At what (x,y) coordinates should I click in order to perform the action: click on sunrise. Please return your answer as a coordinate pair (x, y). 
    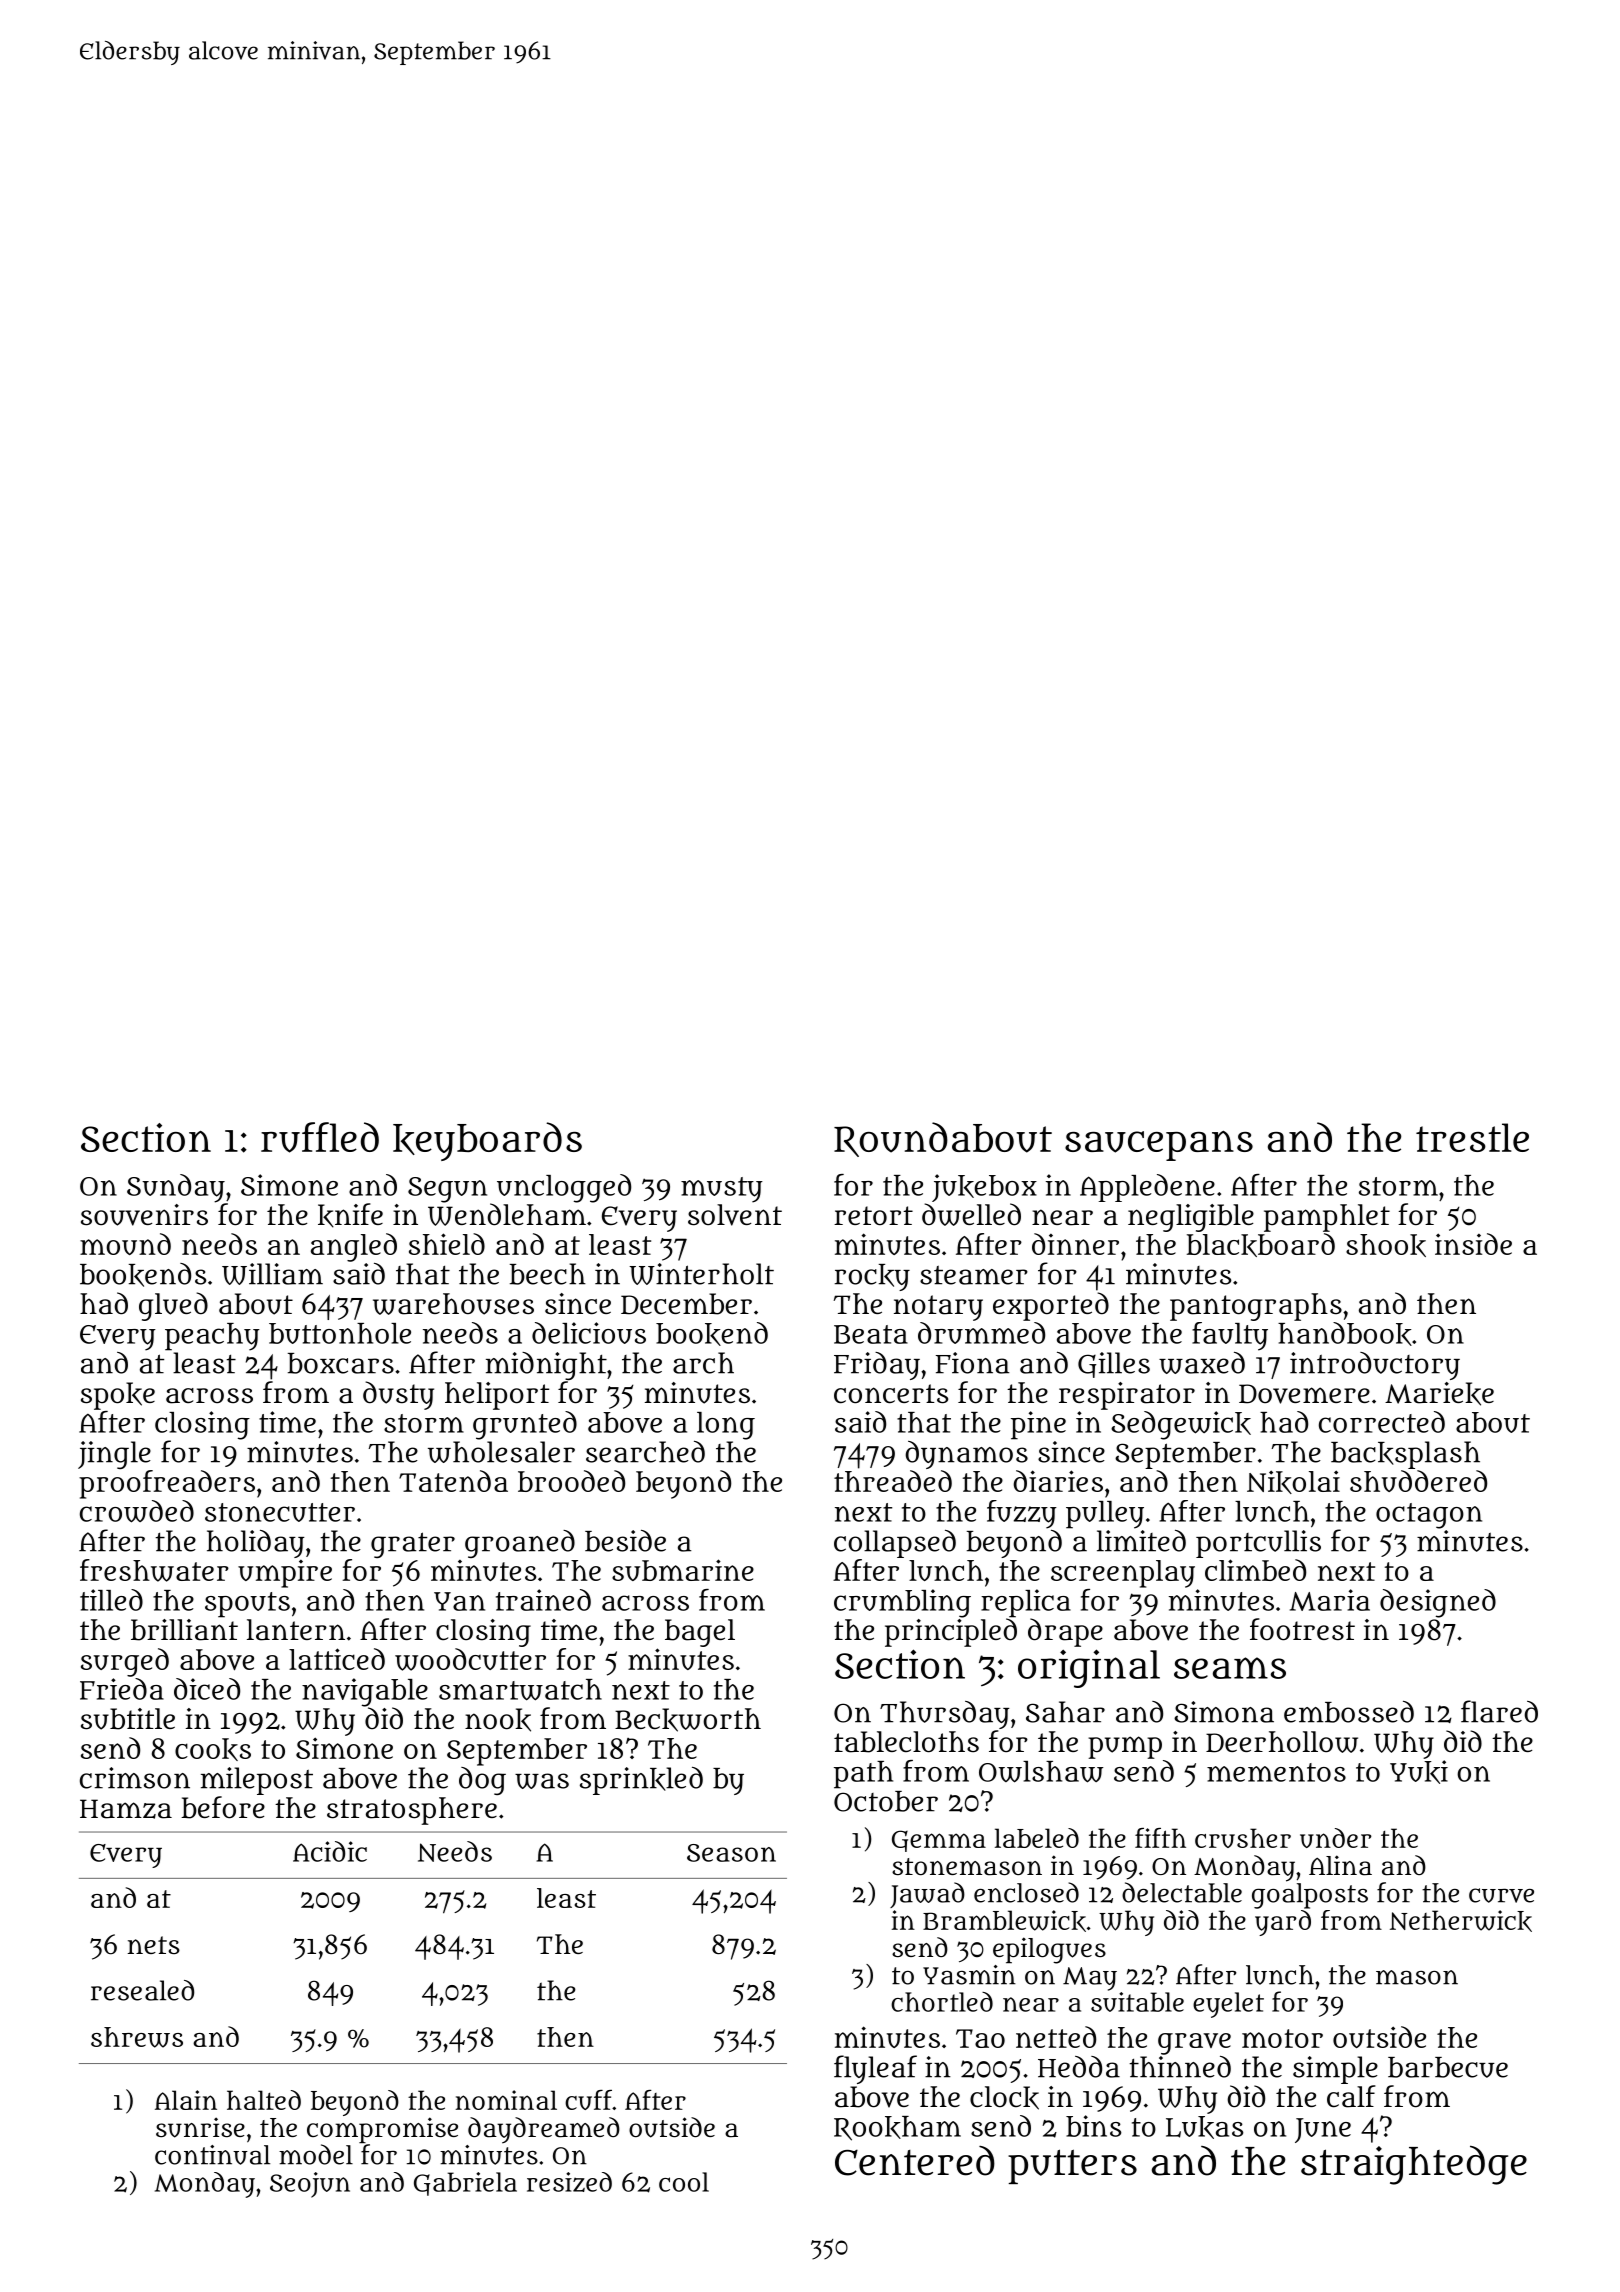
    Looking at the image, I should click on (200, 2127).
